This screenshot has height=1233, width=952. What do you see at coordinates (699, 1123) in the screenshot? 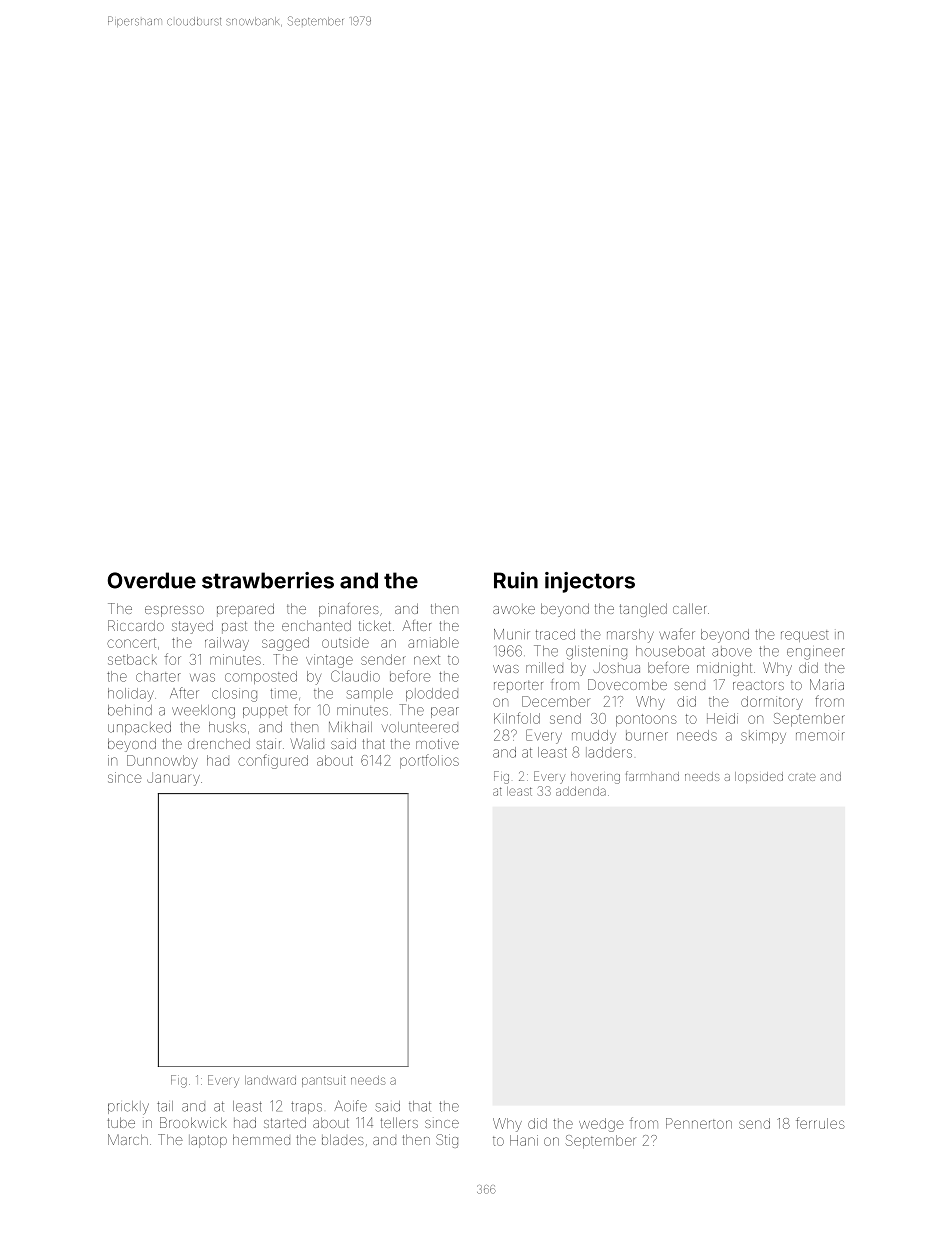
I see `Pennerton` at bounding box center [699, 1123].
